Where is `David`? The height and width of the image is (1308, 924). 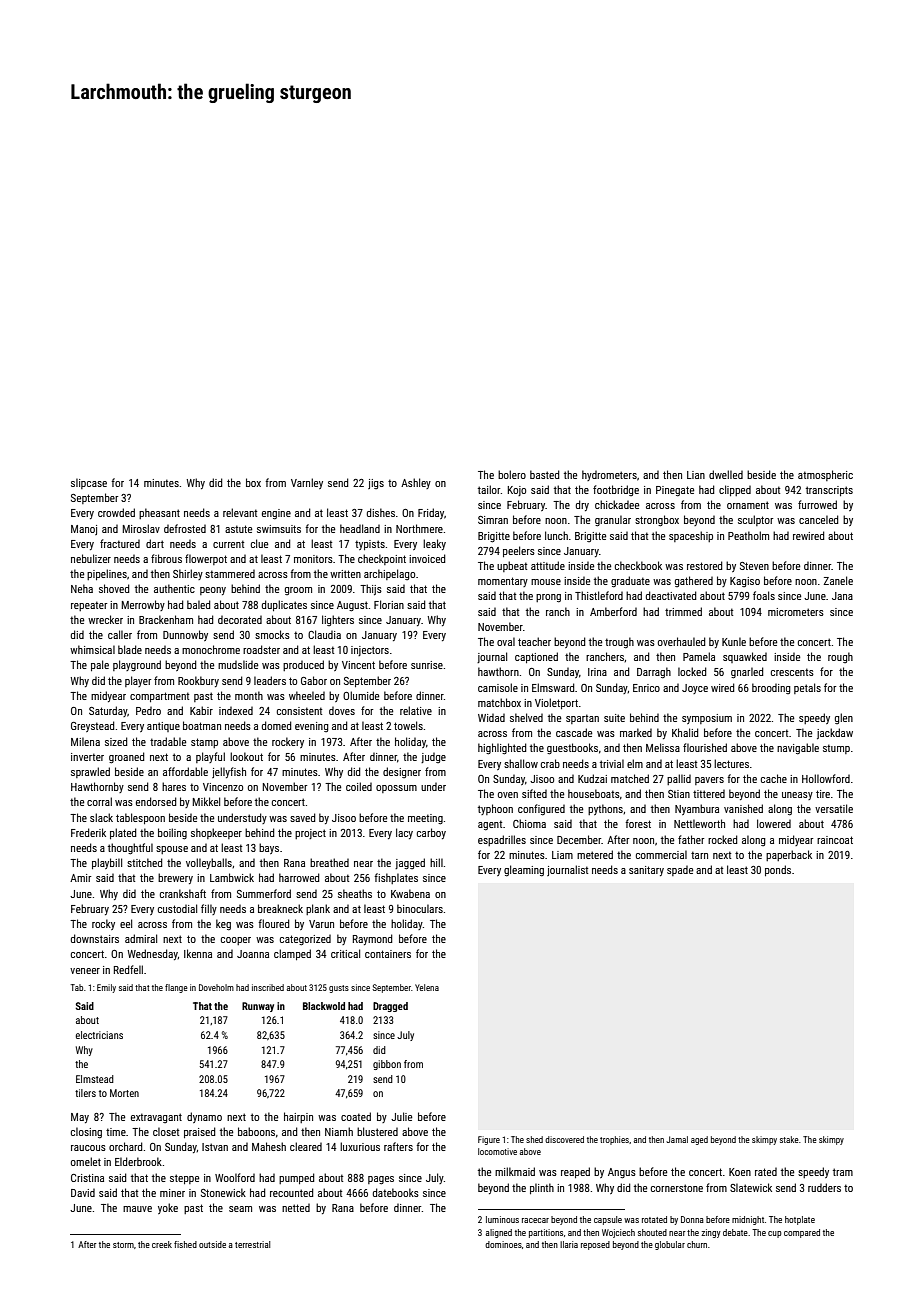 David is located at coordinates (83, 1193).
